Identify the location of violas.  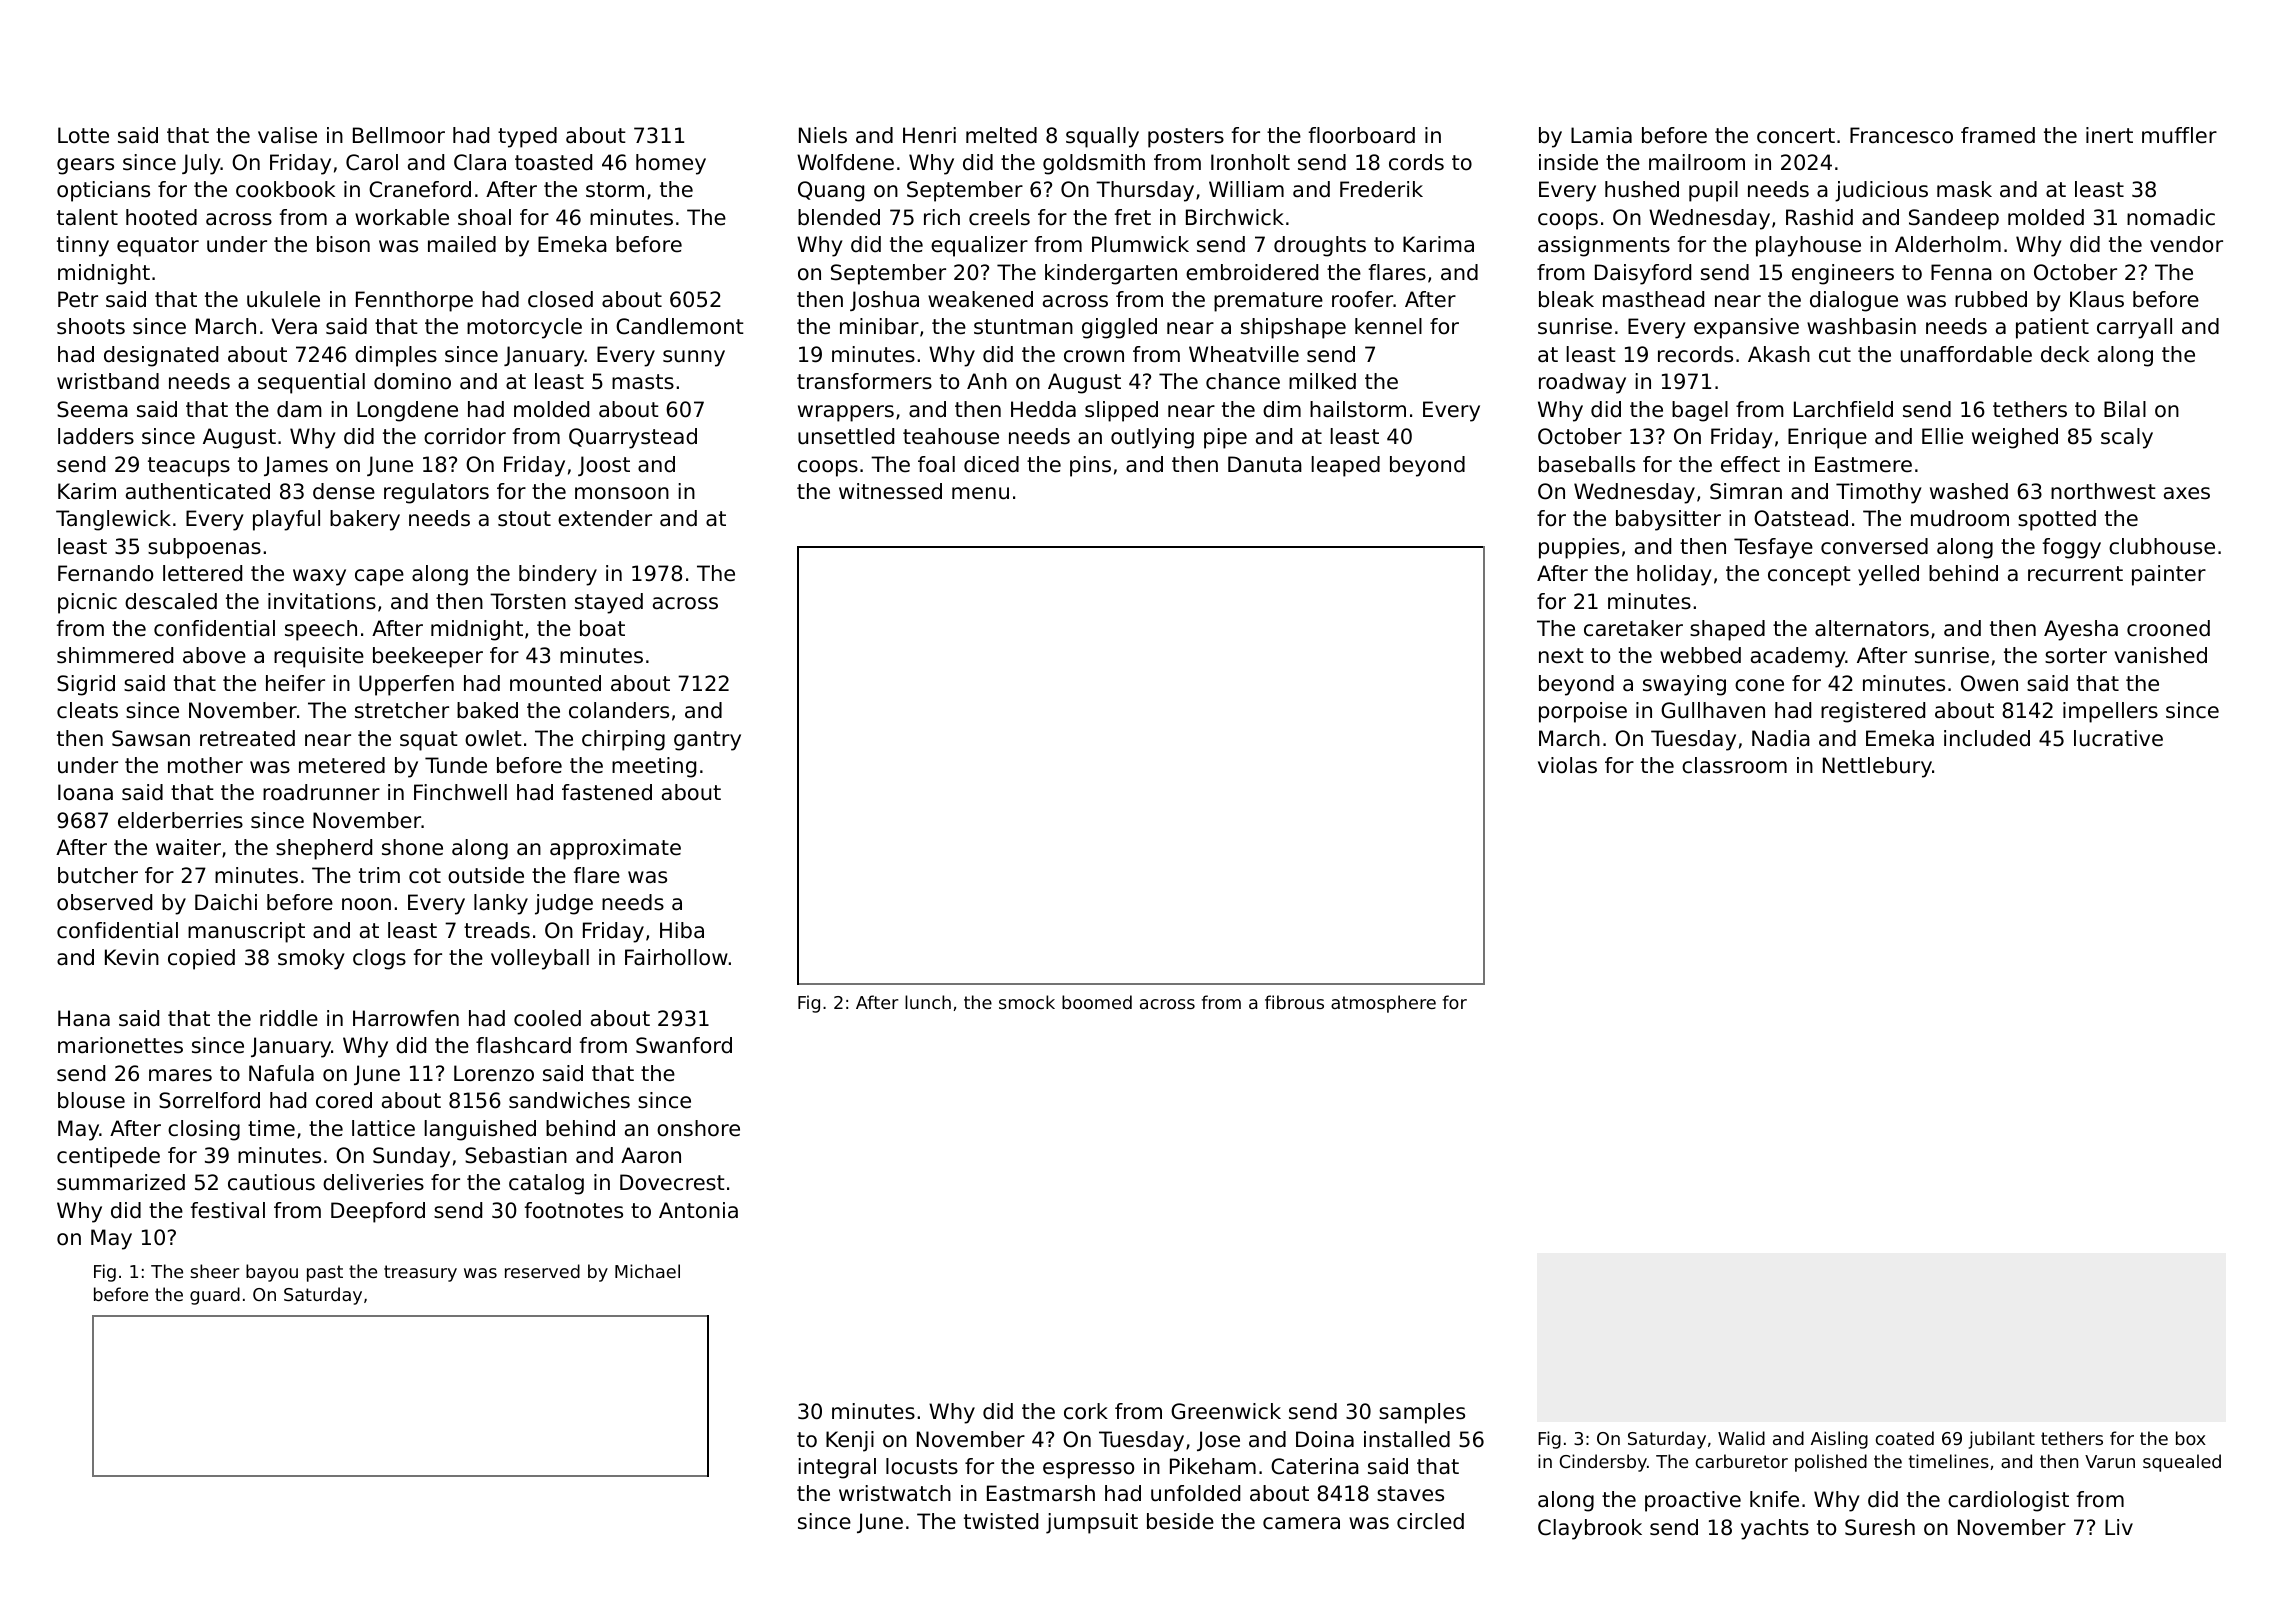
(1567, 765).
